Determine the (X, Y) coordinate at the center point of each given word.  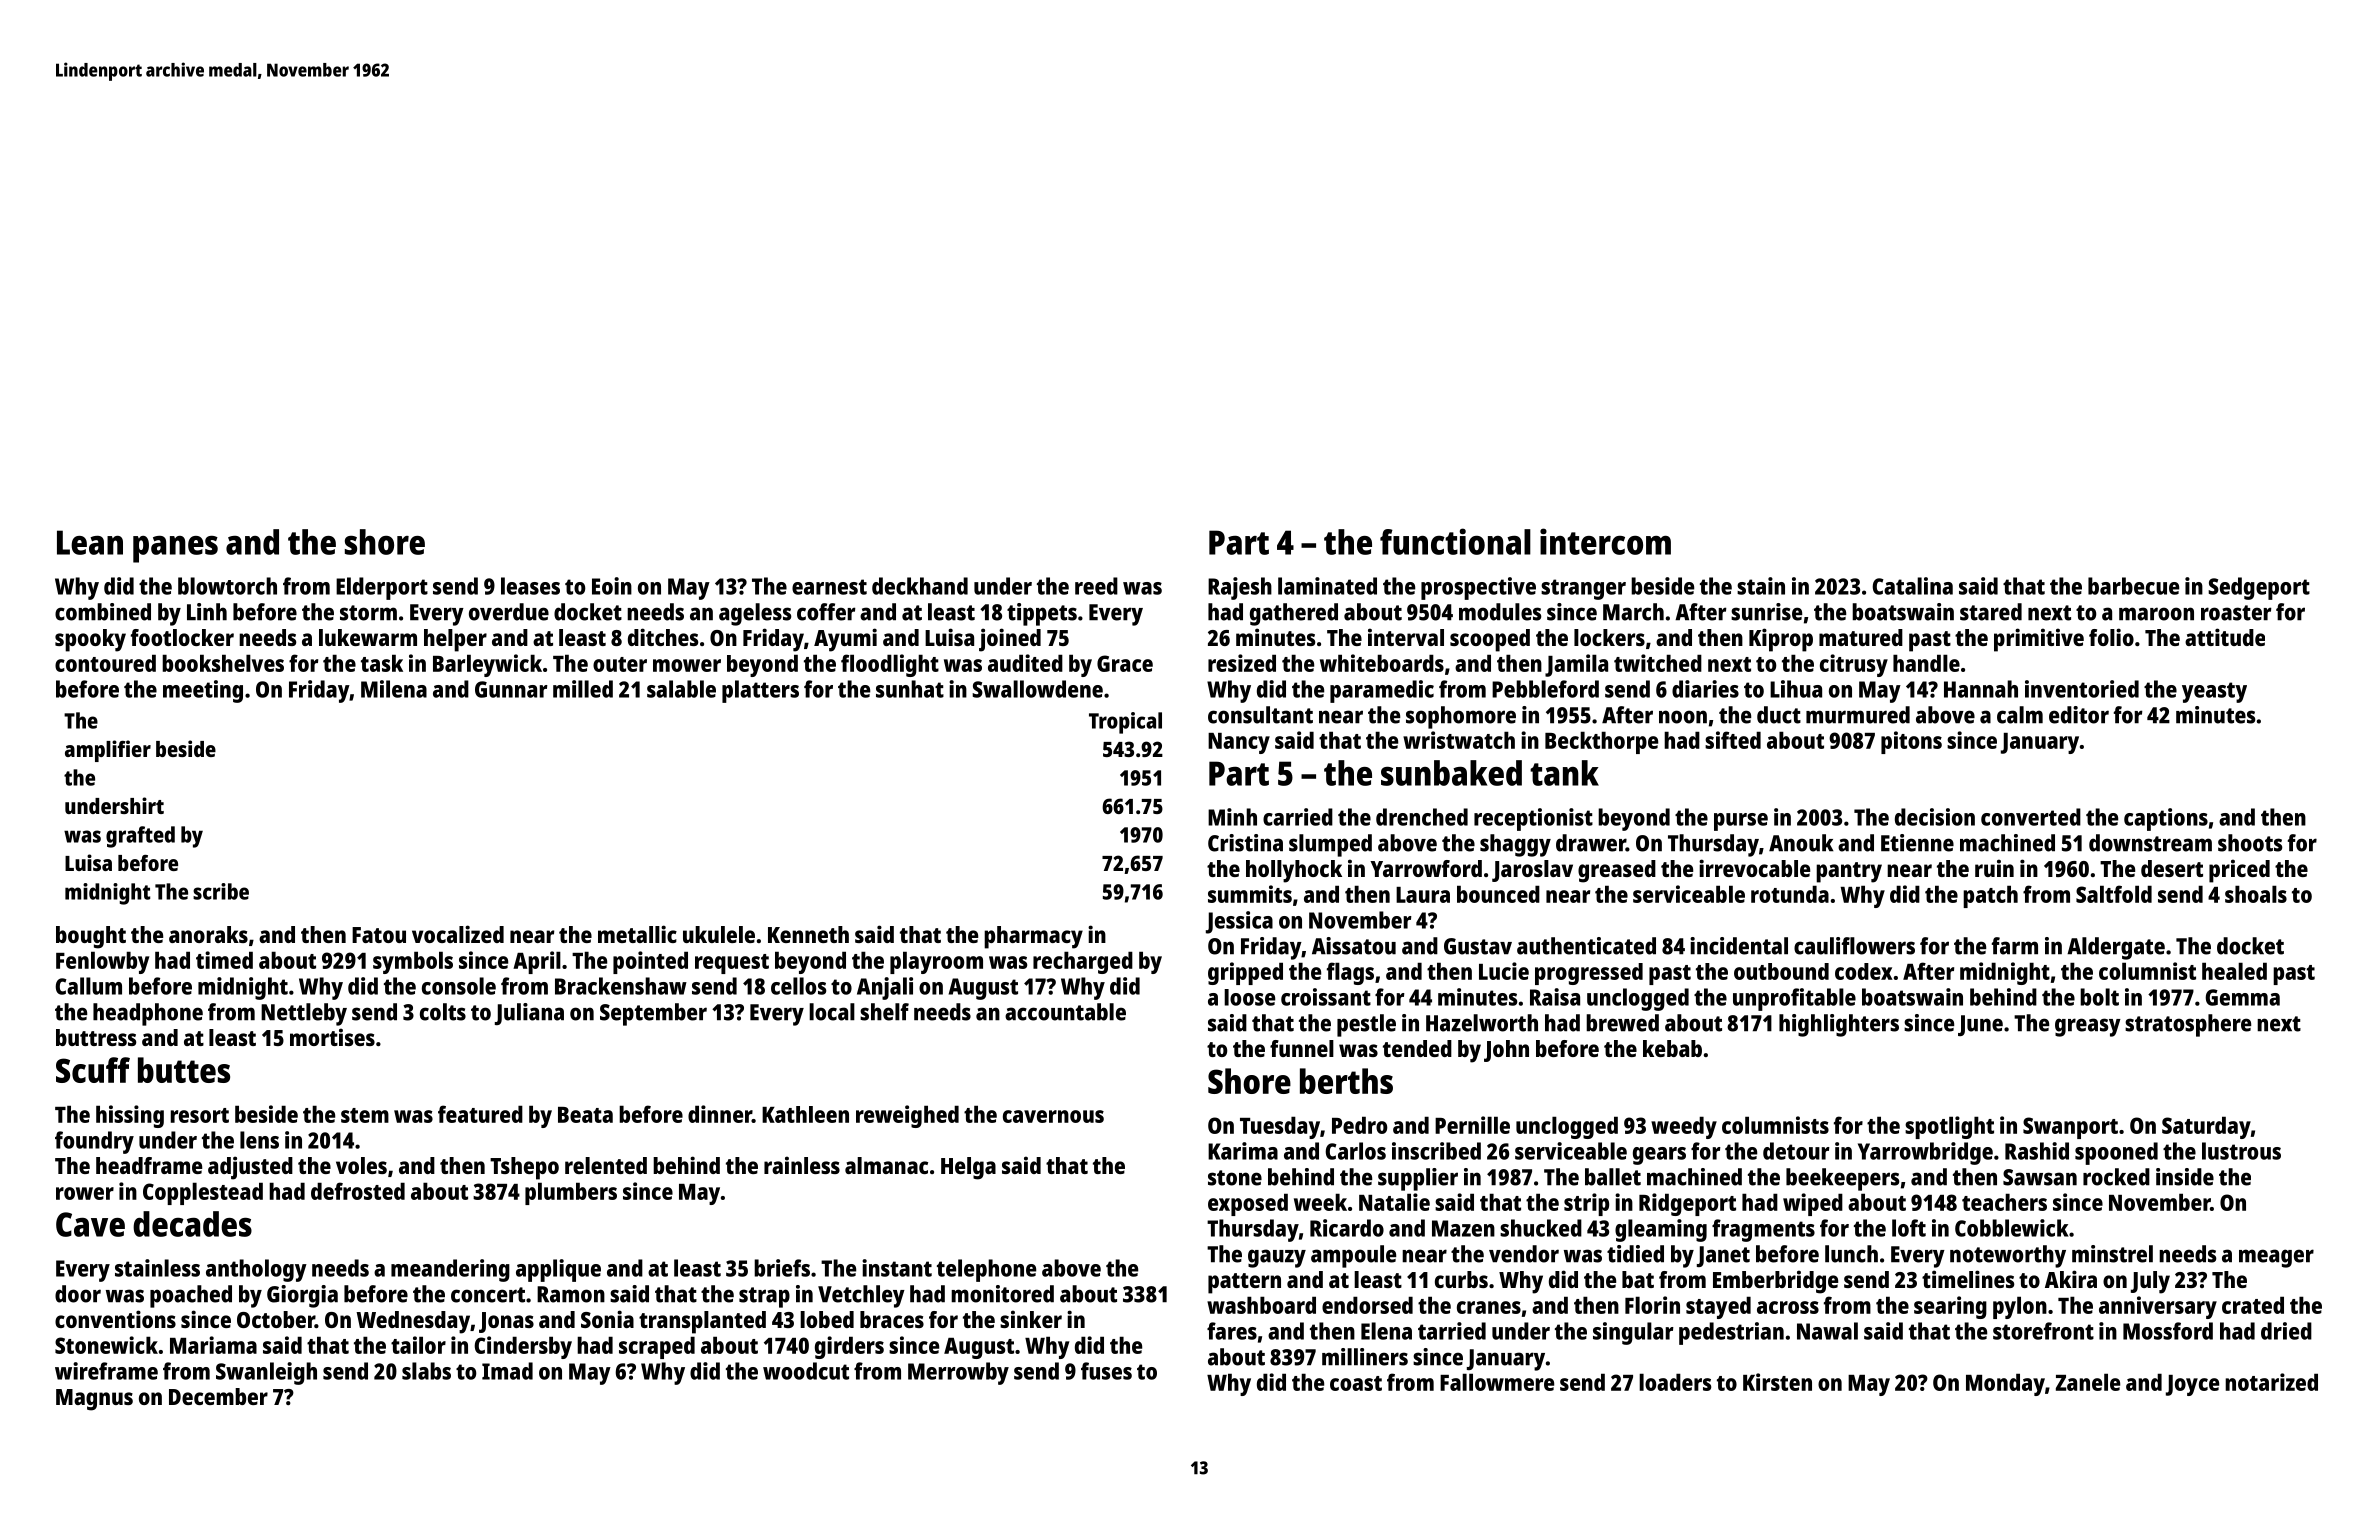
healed (2234, 971)
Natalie (1394, 1202)
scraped (657, 1347)
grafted (140, 837)
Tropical (1125, 723)
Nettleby (304, 1014)
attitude (2225, 637)
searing (1950, 1307)
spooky (90, 640)
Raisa (1555, 997)
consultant (1260, 715)
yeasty (2214, 692)
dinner (720, 1114)
